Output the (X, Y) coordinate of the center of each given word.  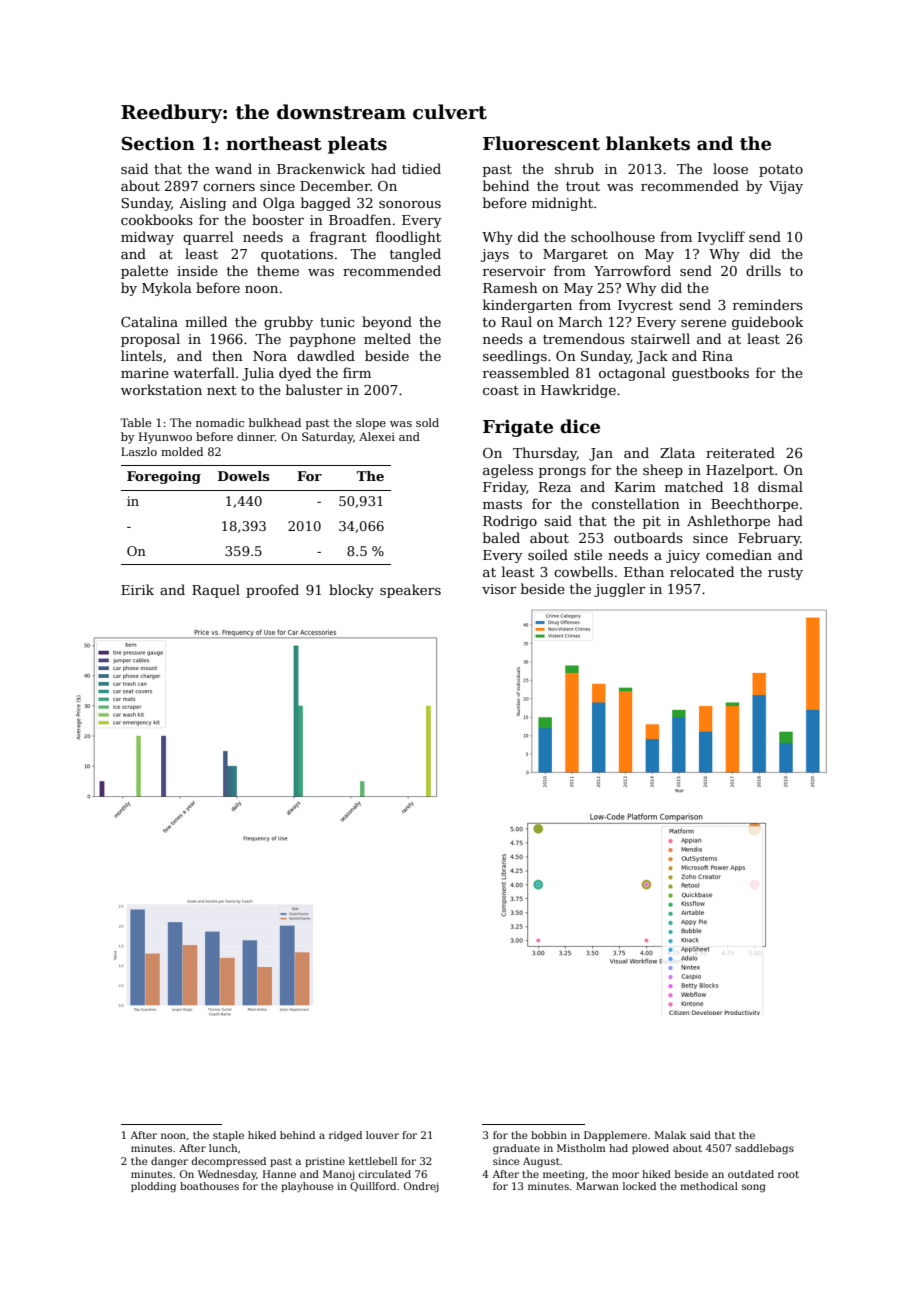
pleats (357, 145)
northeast (274, 143)
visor (499, 589)
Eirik (137, 589)
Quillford (373, 1187)
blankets (648, 143)
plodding (153, 1187)
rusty (785, 574)
